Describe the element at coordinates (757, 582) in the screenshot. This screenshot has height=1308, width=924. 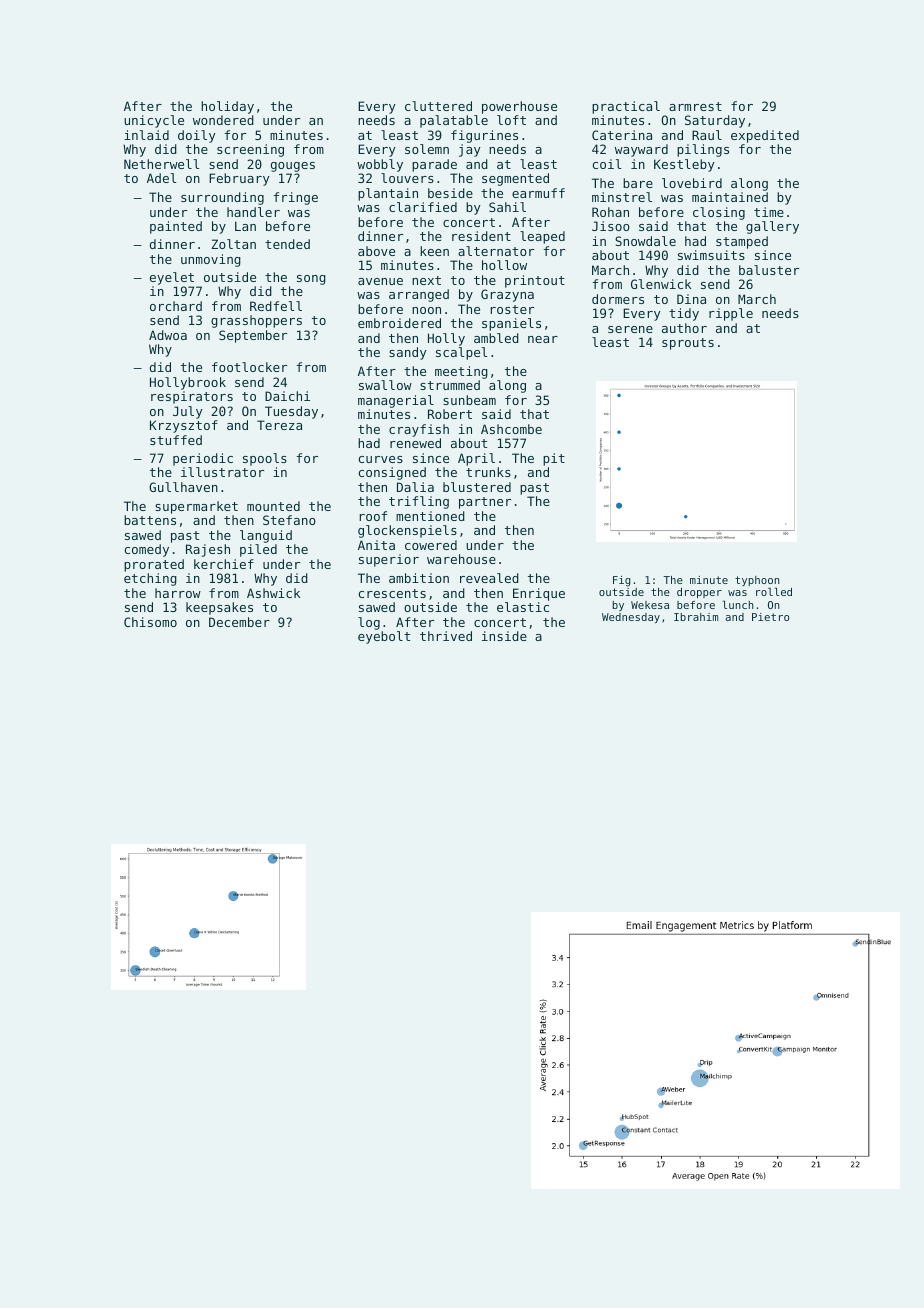
I see `typhoon` at that location.
